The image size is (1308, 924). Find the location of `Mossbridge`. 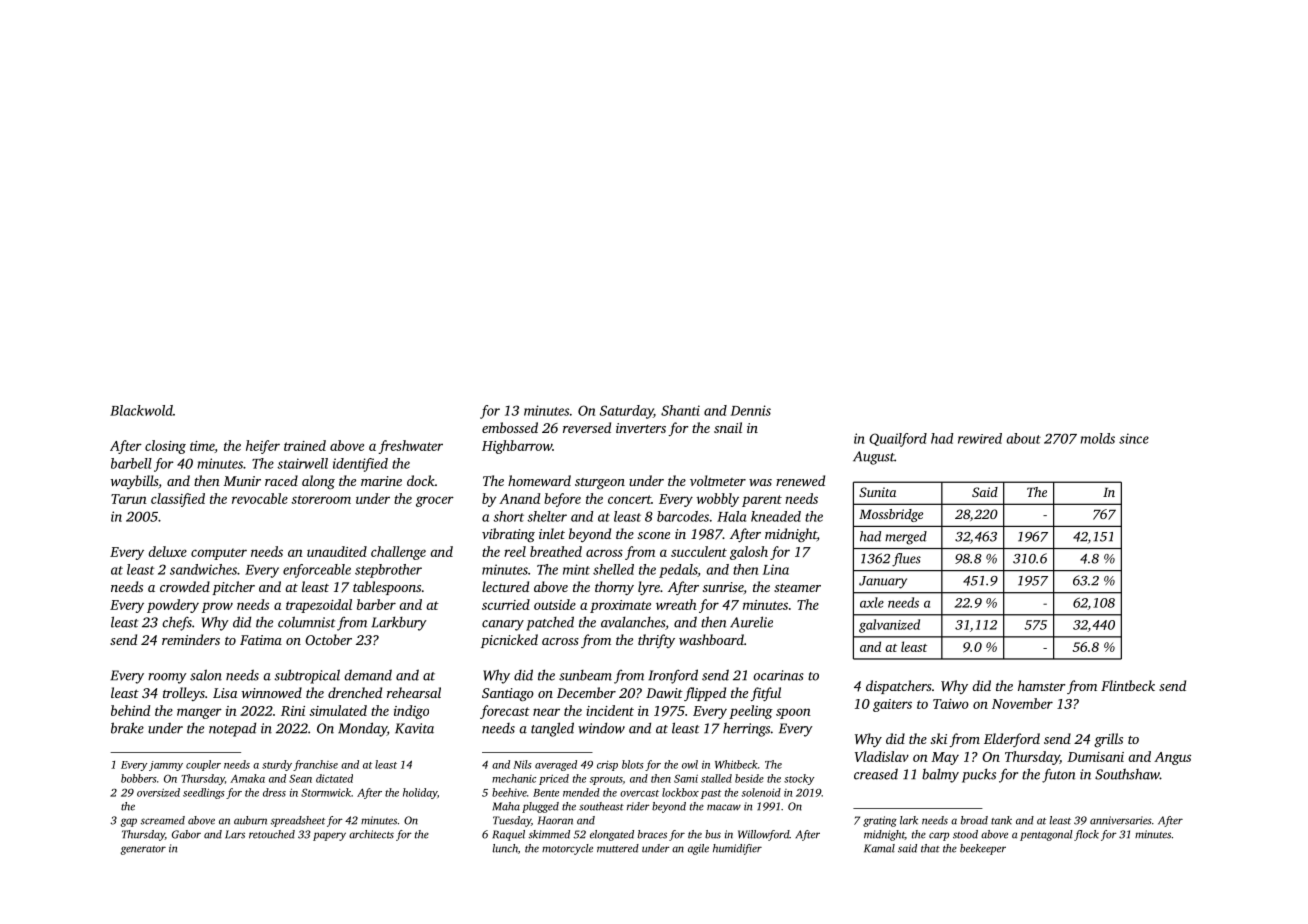

Mossbridge is located at coordinates (891, 515).
